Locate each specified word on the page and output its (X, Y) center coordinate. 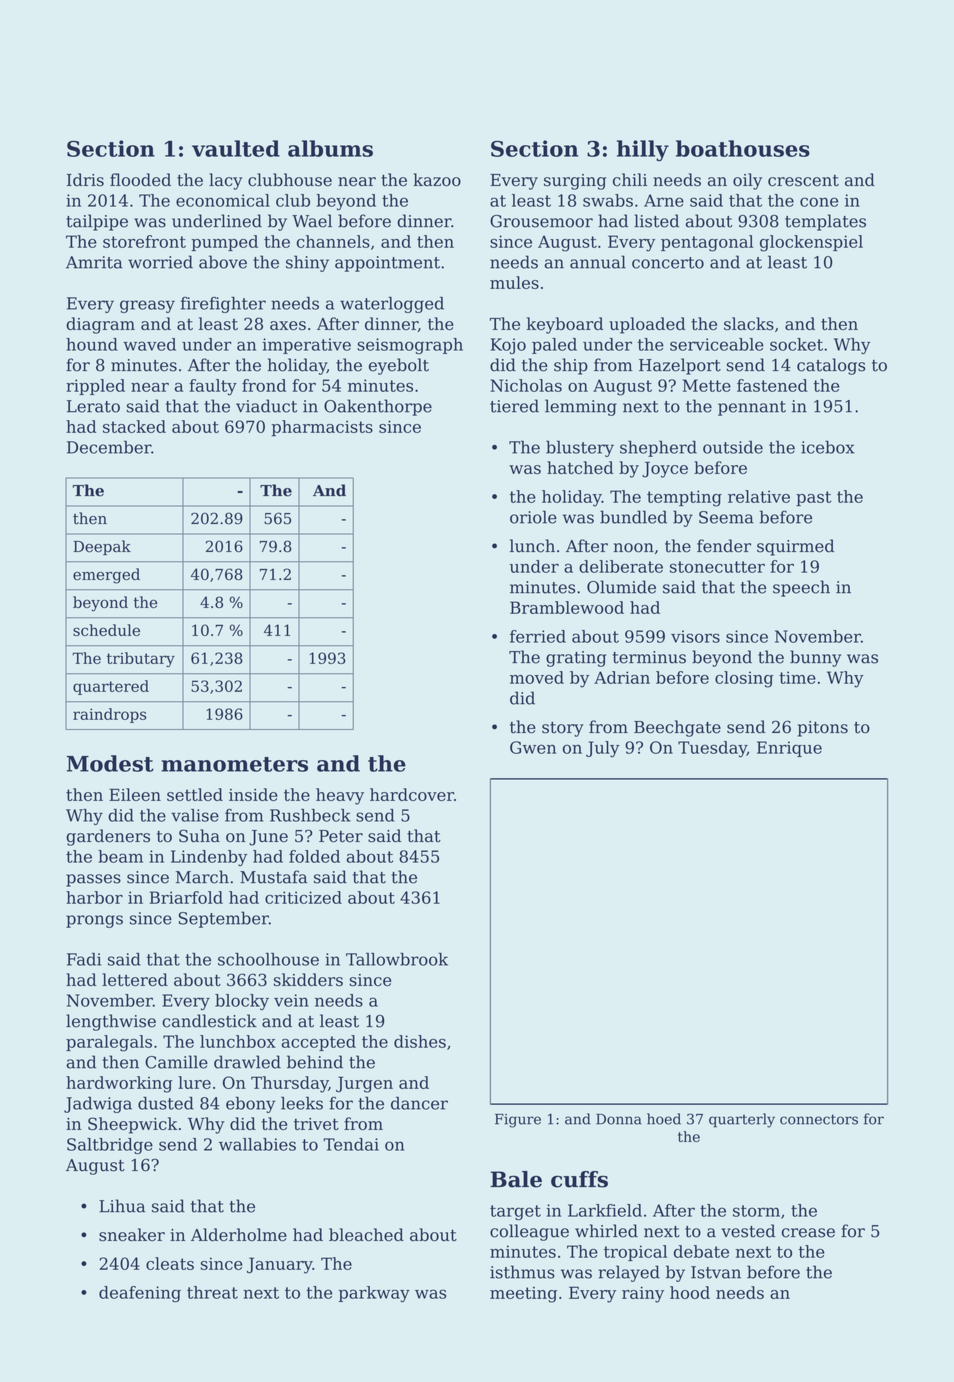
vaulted (236, 148)
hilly (643, 151)
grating (576, 659)
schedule (106, 630)
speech (801, 588)
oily (747, 181)
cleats (170, 1263)
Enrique (789, 749)
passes (93, 880)
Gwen (533, 747)
